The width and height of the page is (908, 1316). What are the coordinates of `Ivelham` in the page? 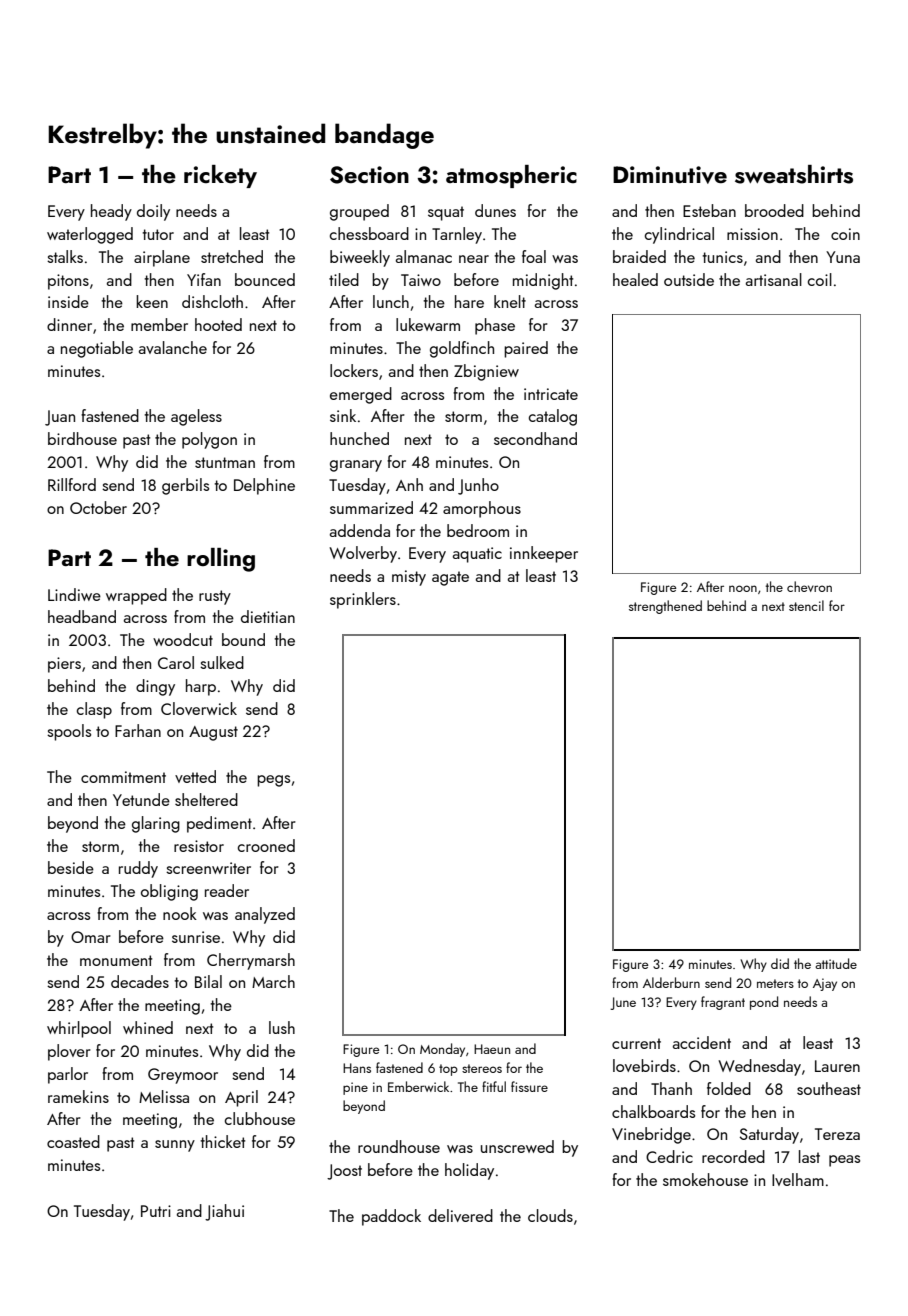 It's located at (798, 1179).
